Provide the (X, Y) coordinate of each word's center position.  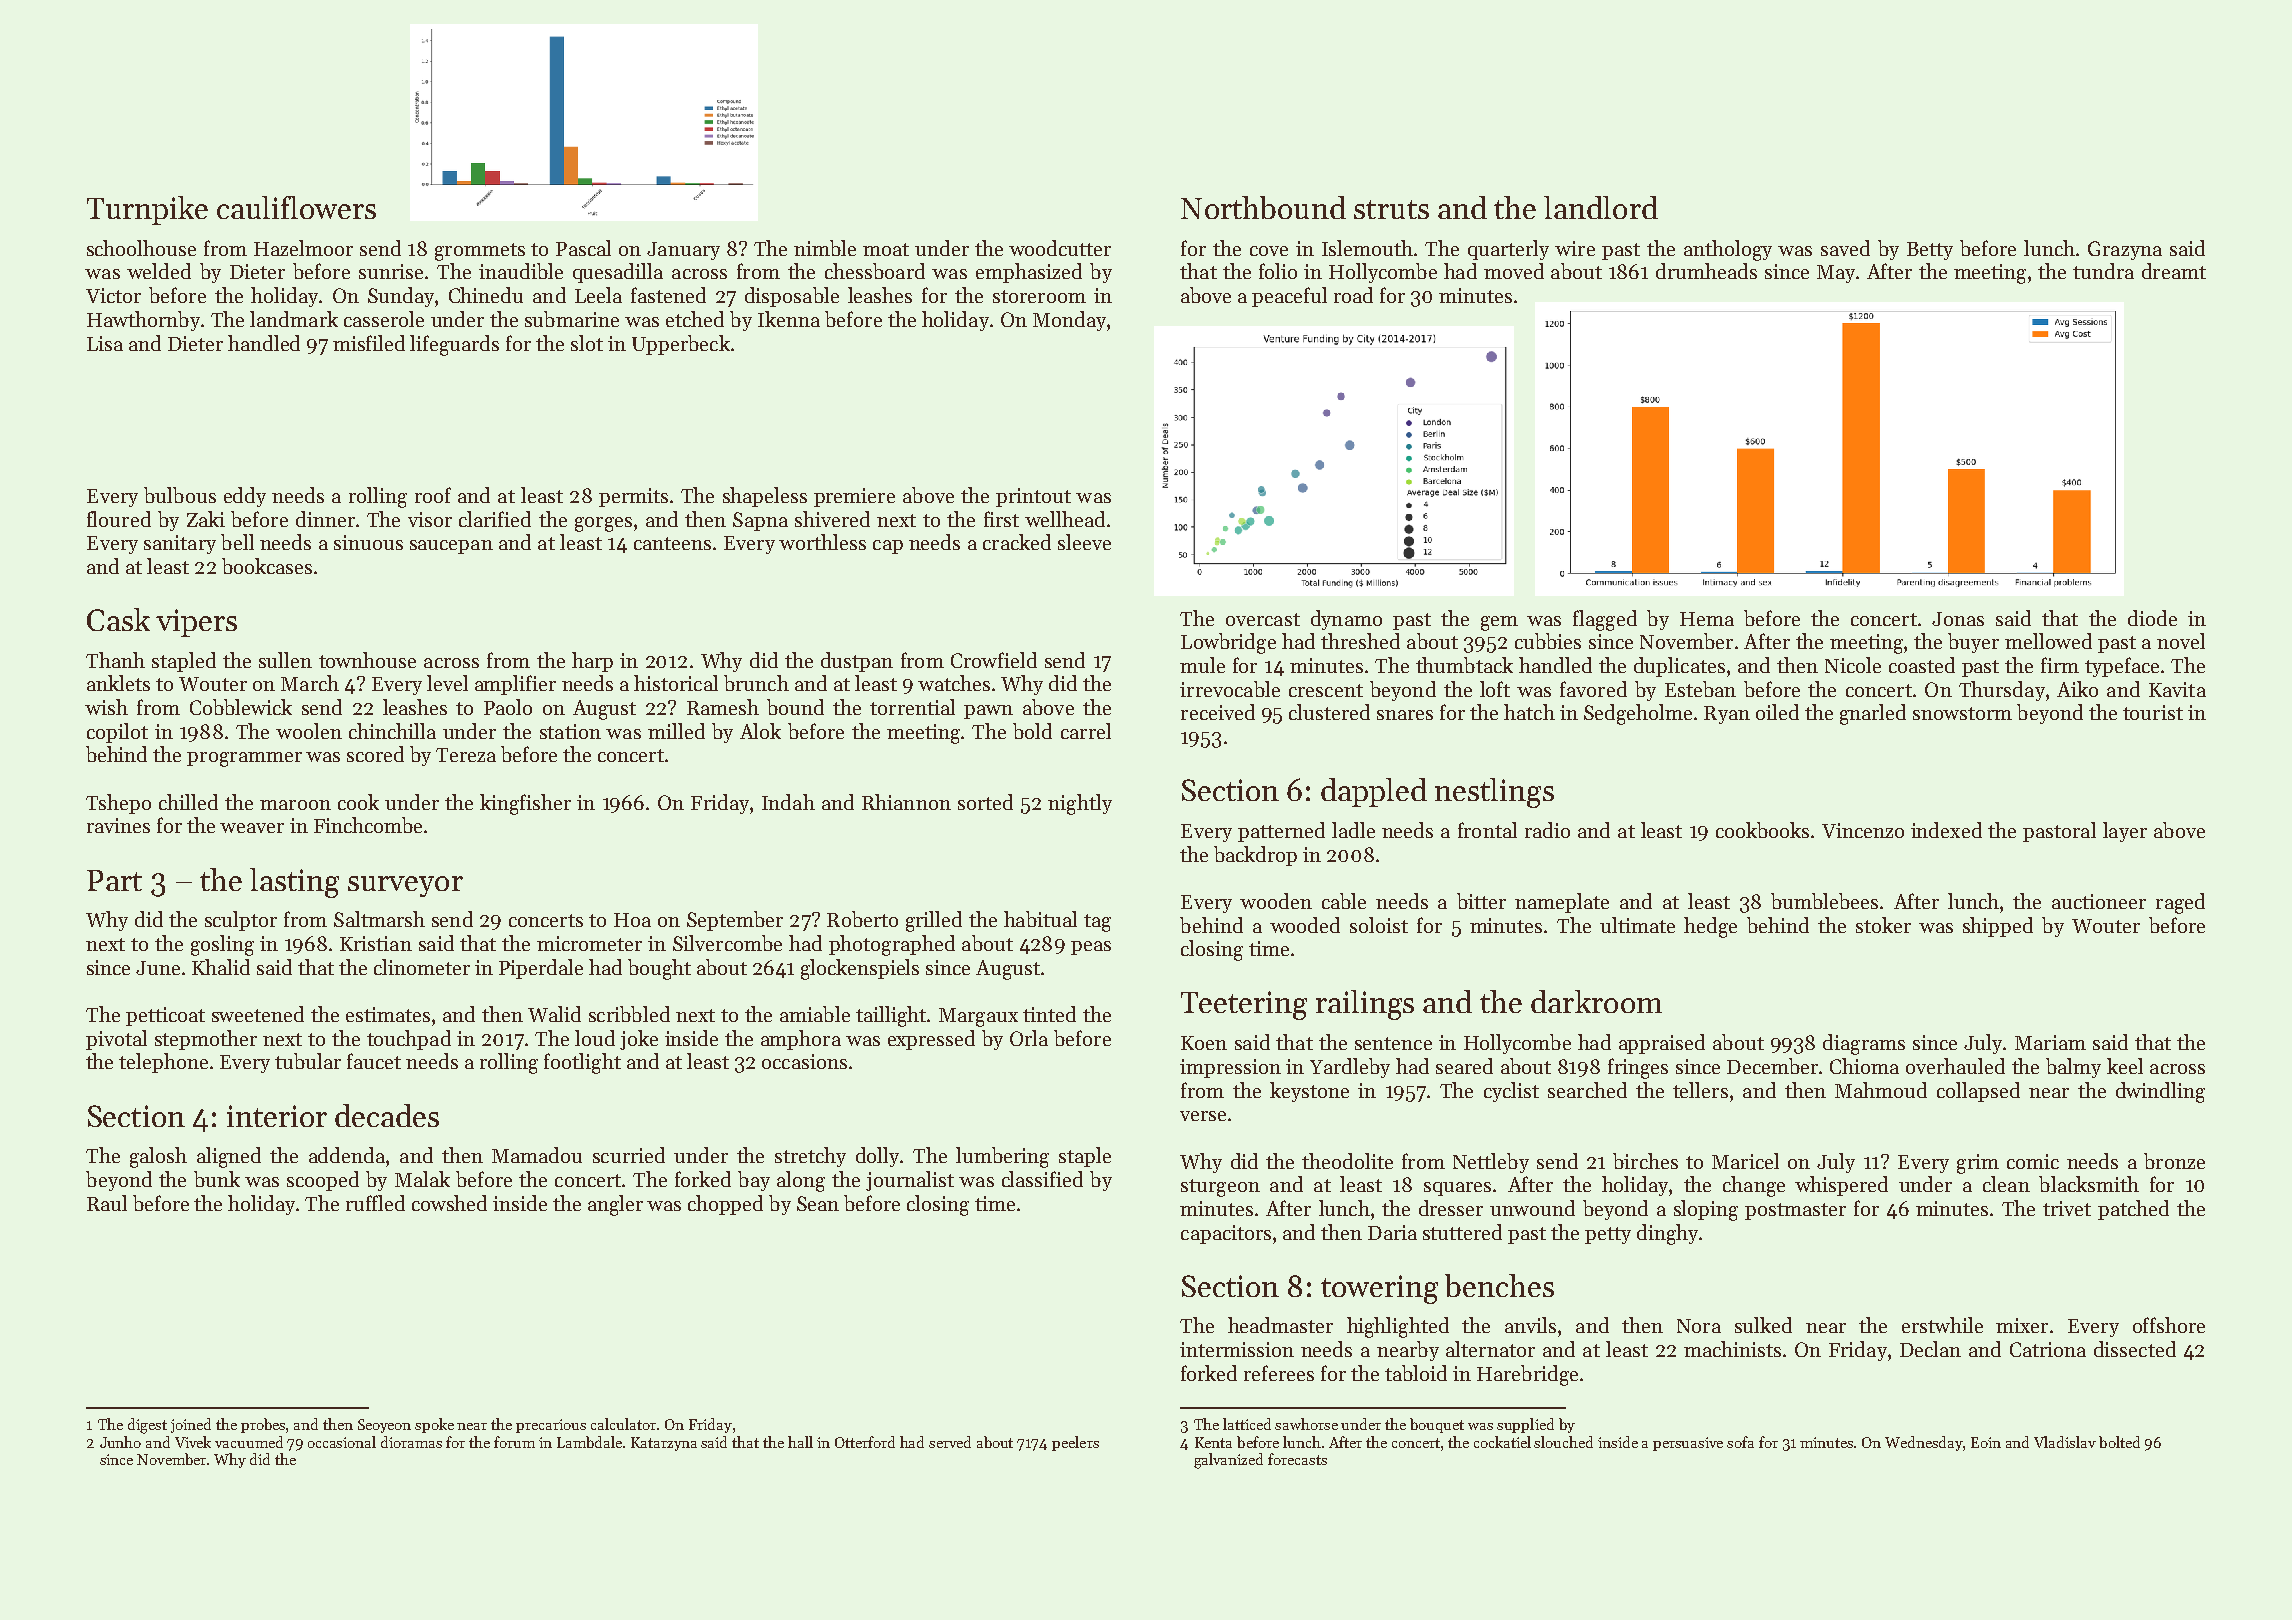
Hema (1707, 619)
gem (1499, 623)
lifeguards (454, 345)
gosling (222, 945)
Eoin (1986, 1442)
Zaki (206, 519)
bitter (1481, 901)
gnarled (1873, 714)
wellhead (1065, 519)
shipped (1998, 927)
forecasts (1297, 1459)
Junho (120, 1442)
